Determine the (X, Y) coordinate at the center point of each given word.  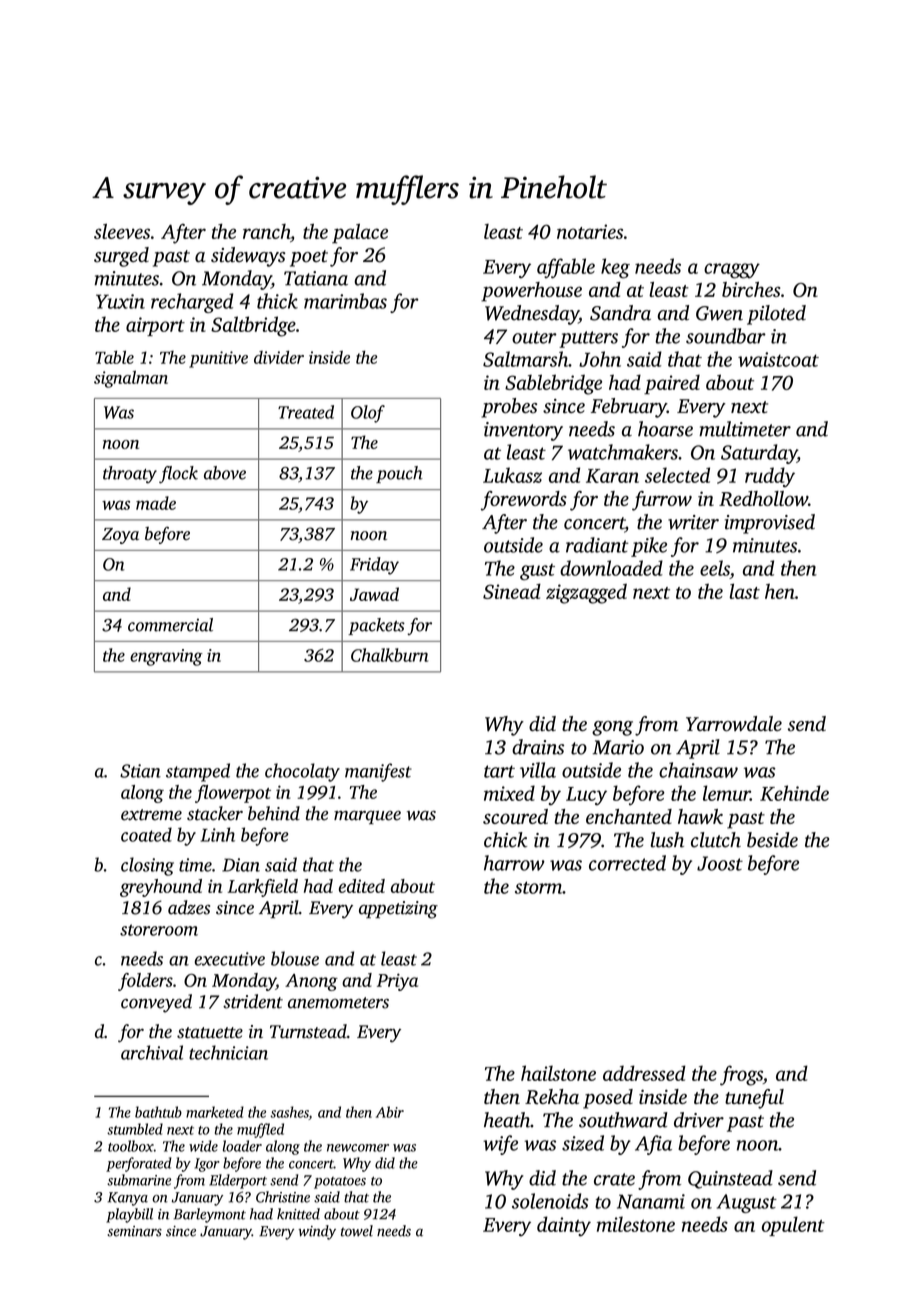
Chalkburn (389, 655)
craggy (732, 271)
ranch (266, 231)
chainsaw (698, 770)
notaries (590, 231)
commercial (170, 625)
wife (500, 1145)
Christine (283, 1197)
